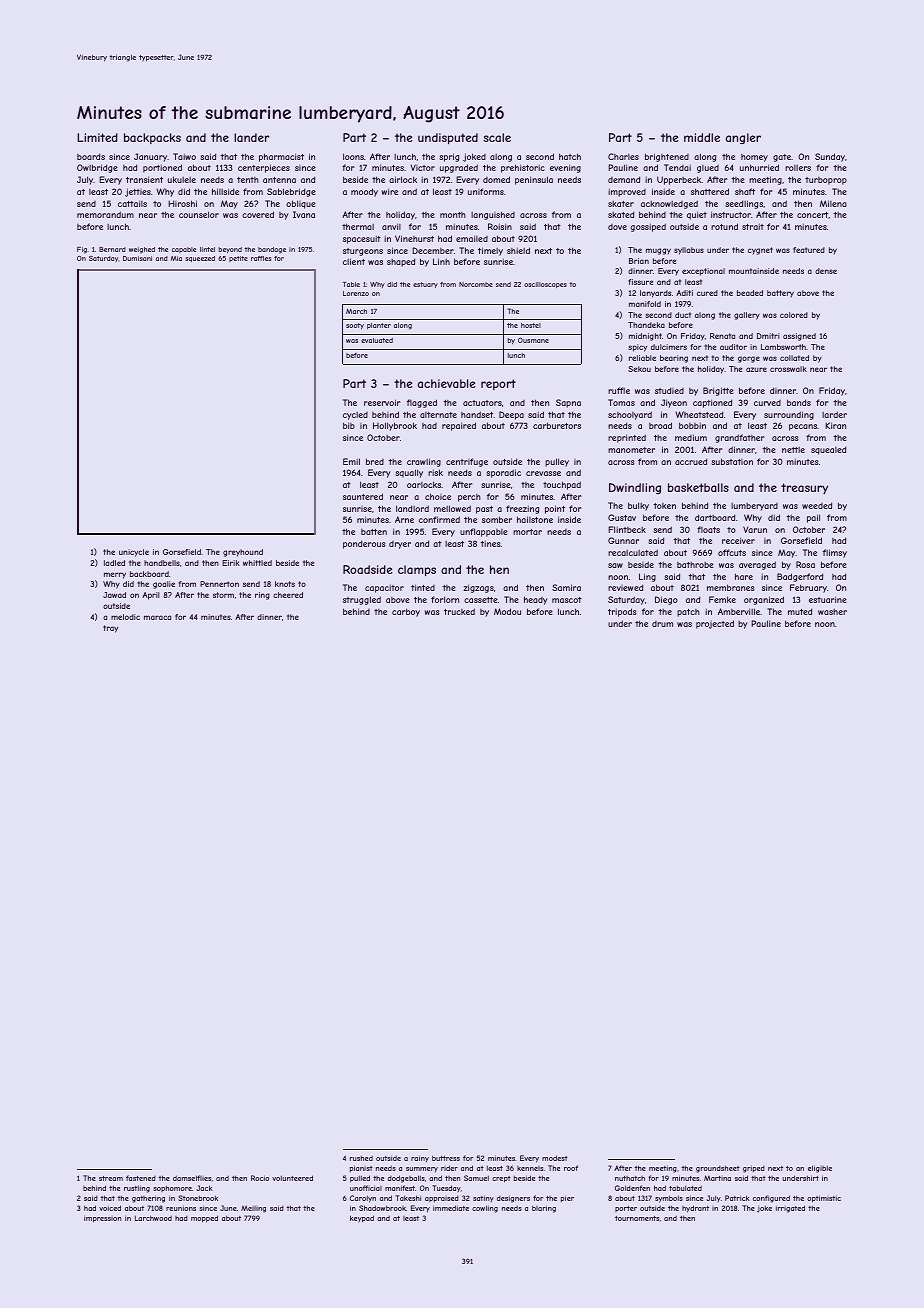 The image size is (924, 1308). Describe the element at coordinates (225, 191) in the screenshot. I see `hillside` at that location.
